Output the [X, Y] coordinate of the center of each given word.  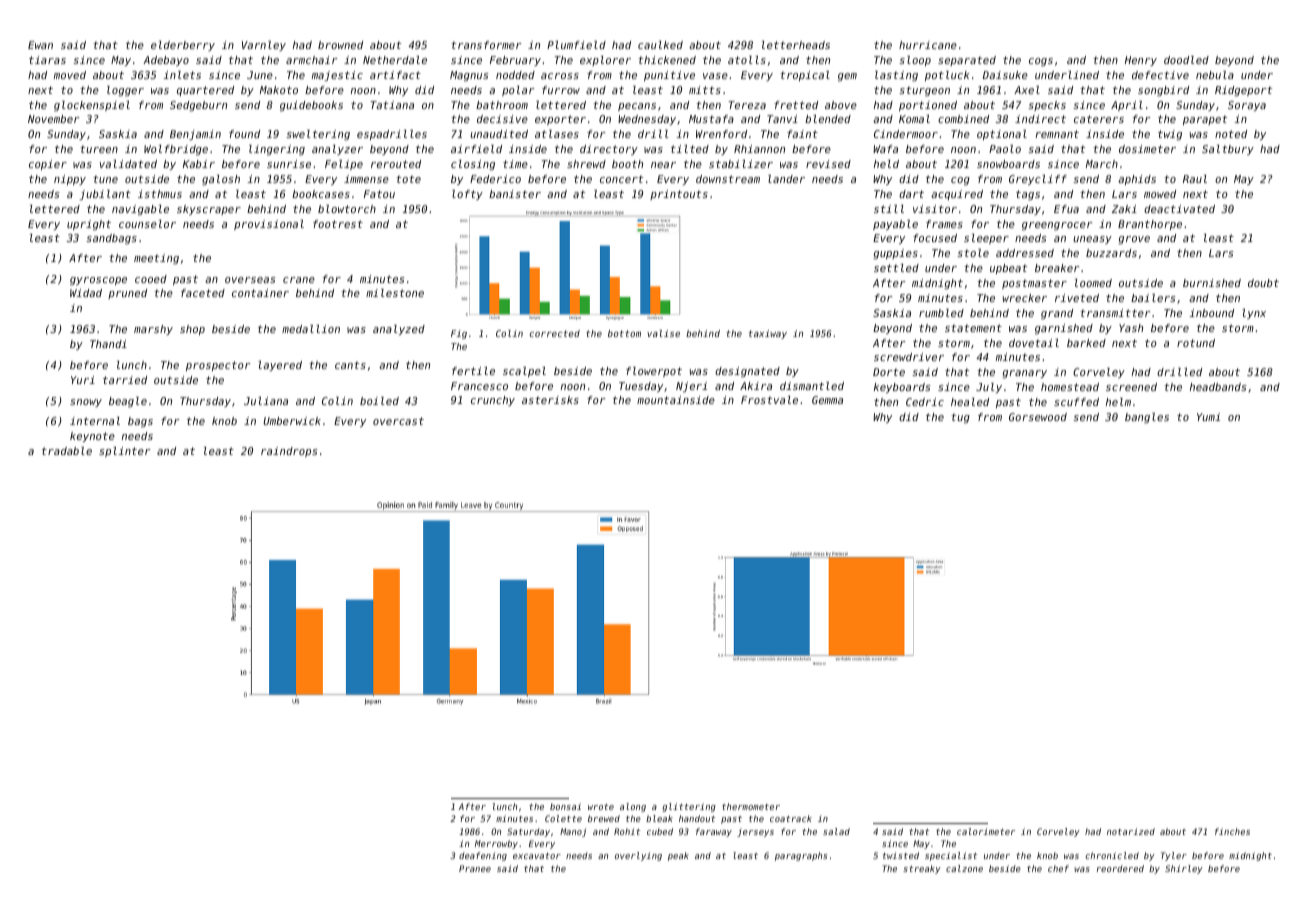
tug [960, 418]
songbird [1163, 91]
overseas [250, 280]
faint [802, 134]
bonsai [565, 806]
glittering [689, 807]
